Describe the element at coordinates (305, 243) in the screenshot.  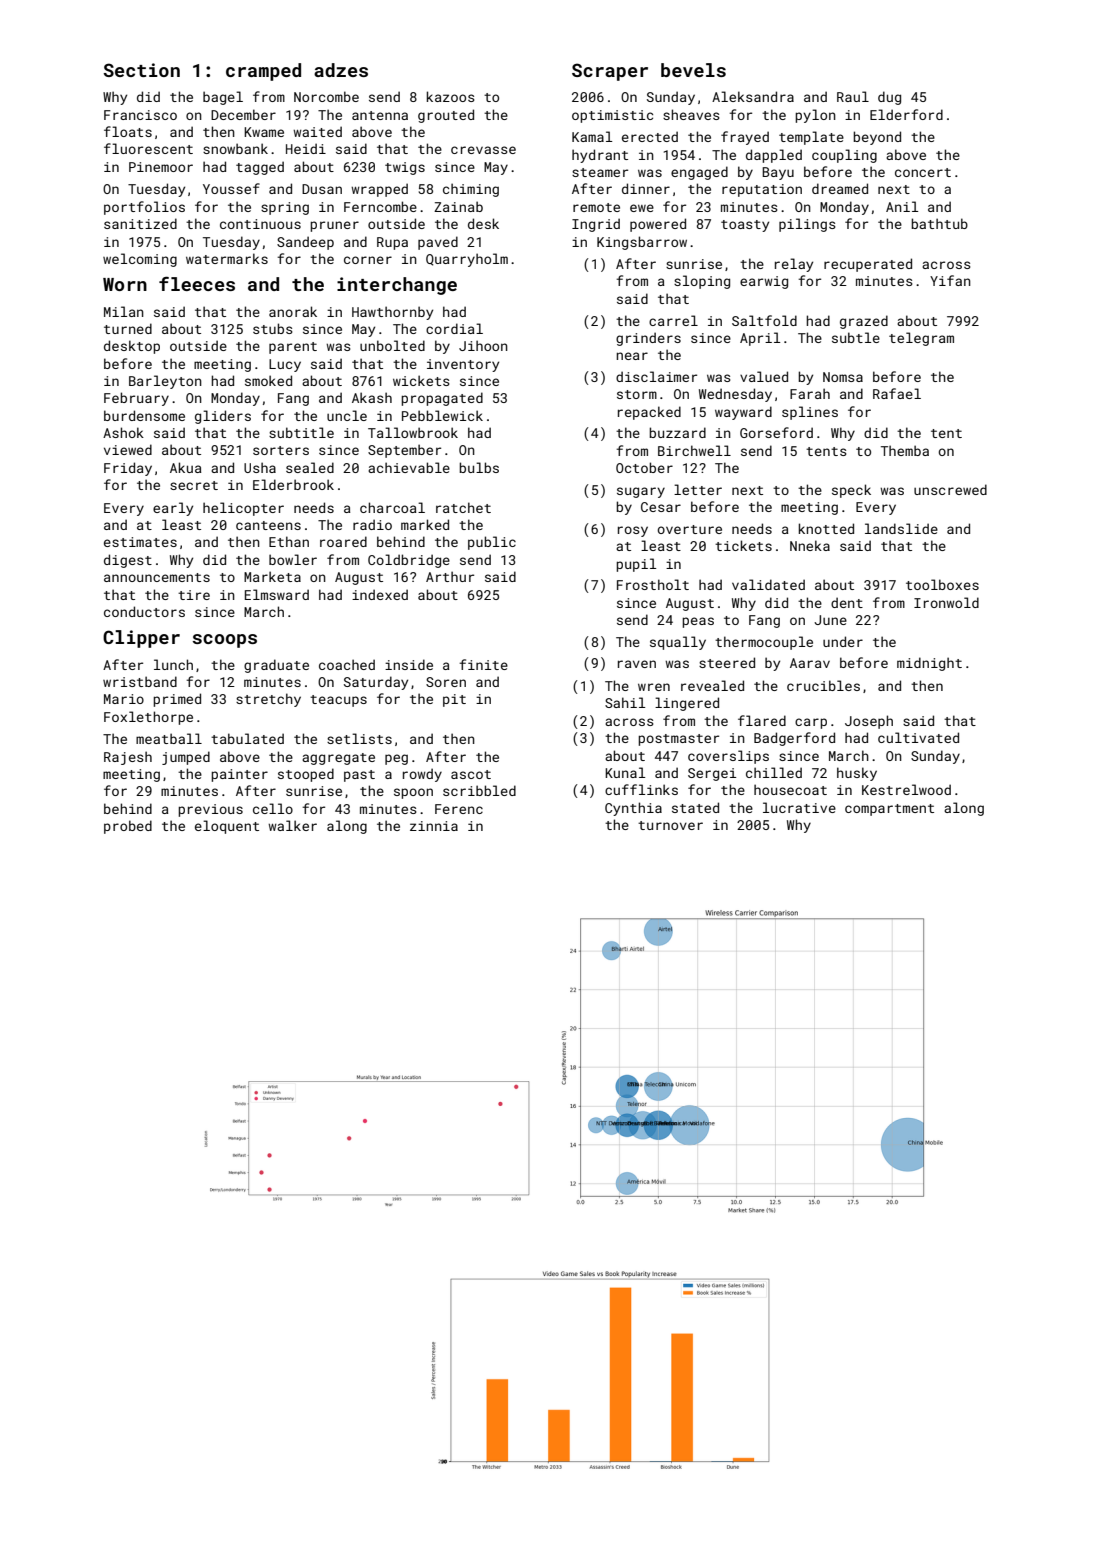
I see `Sandeep` at that location.
